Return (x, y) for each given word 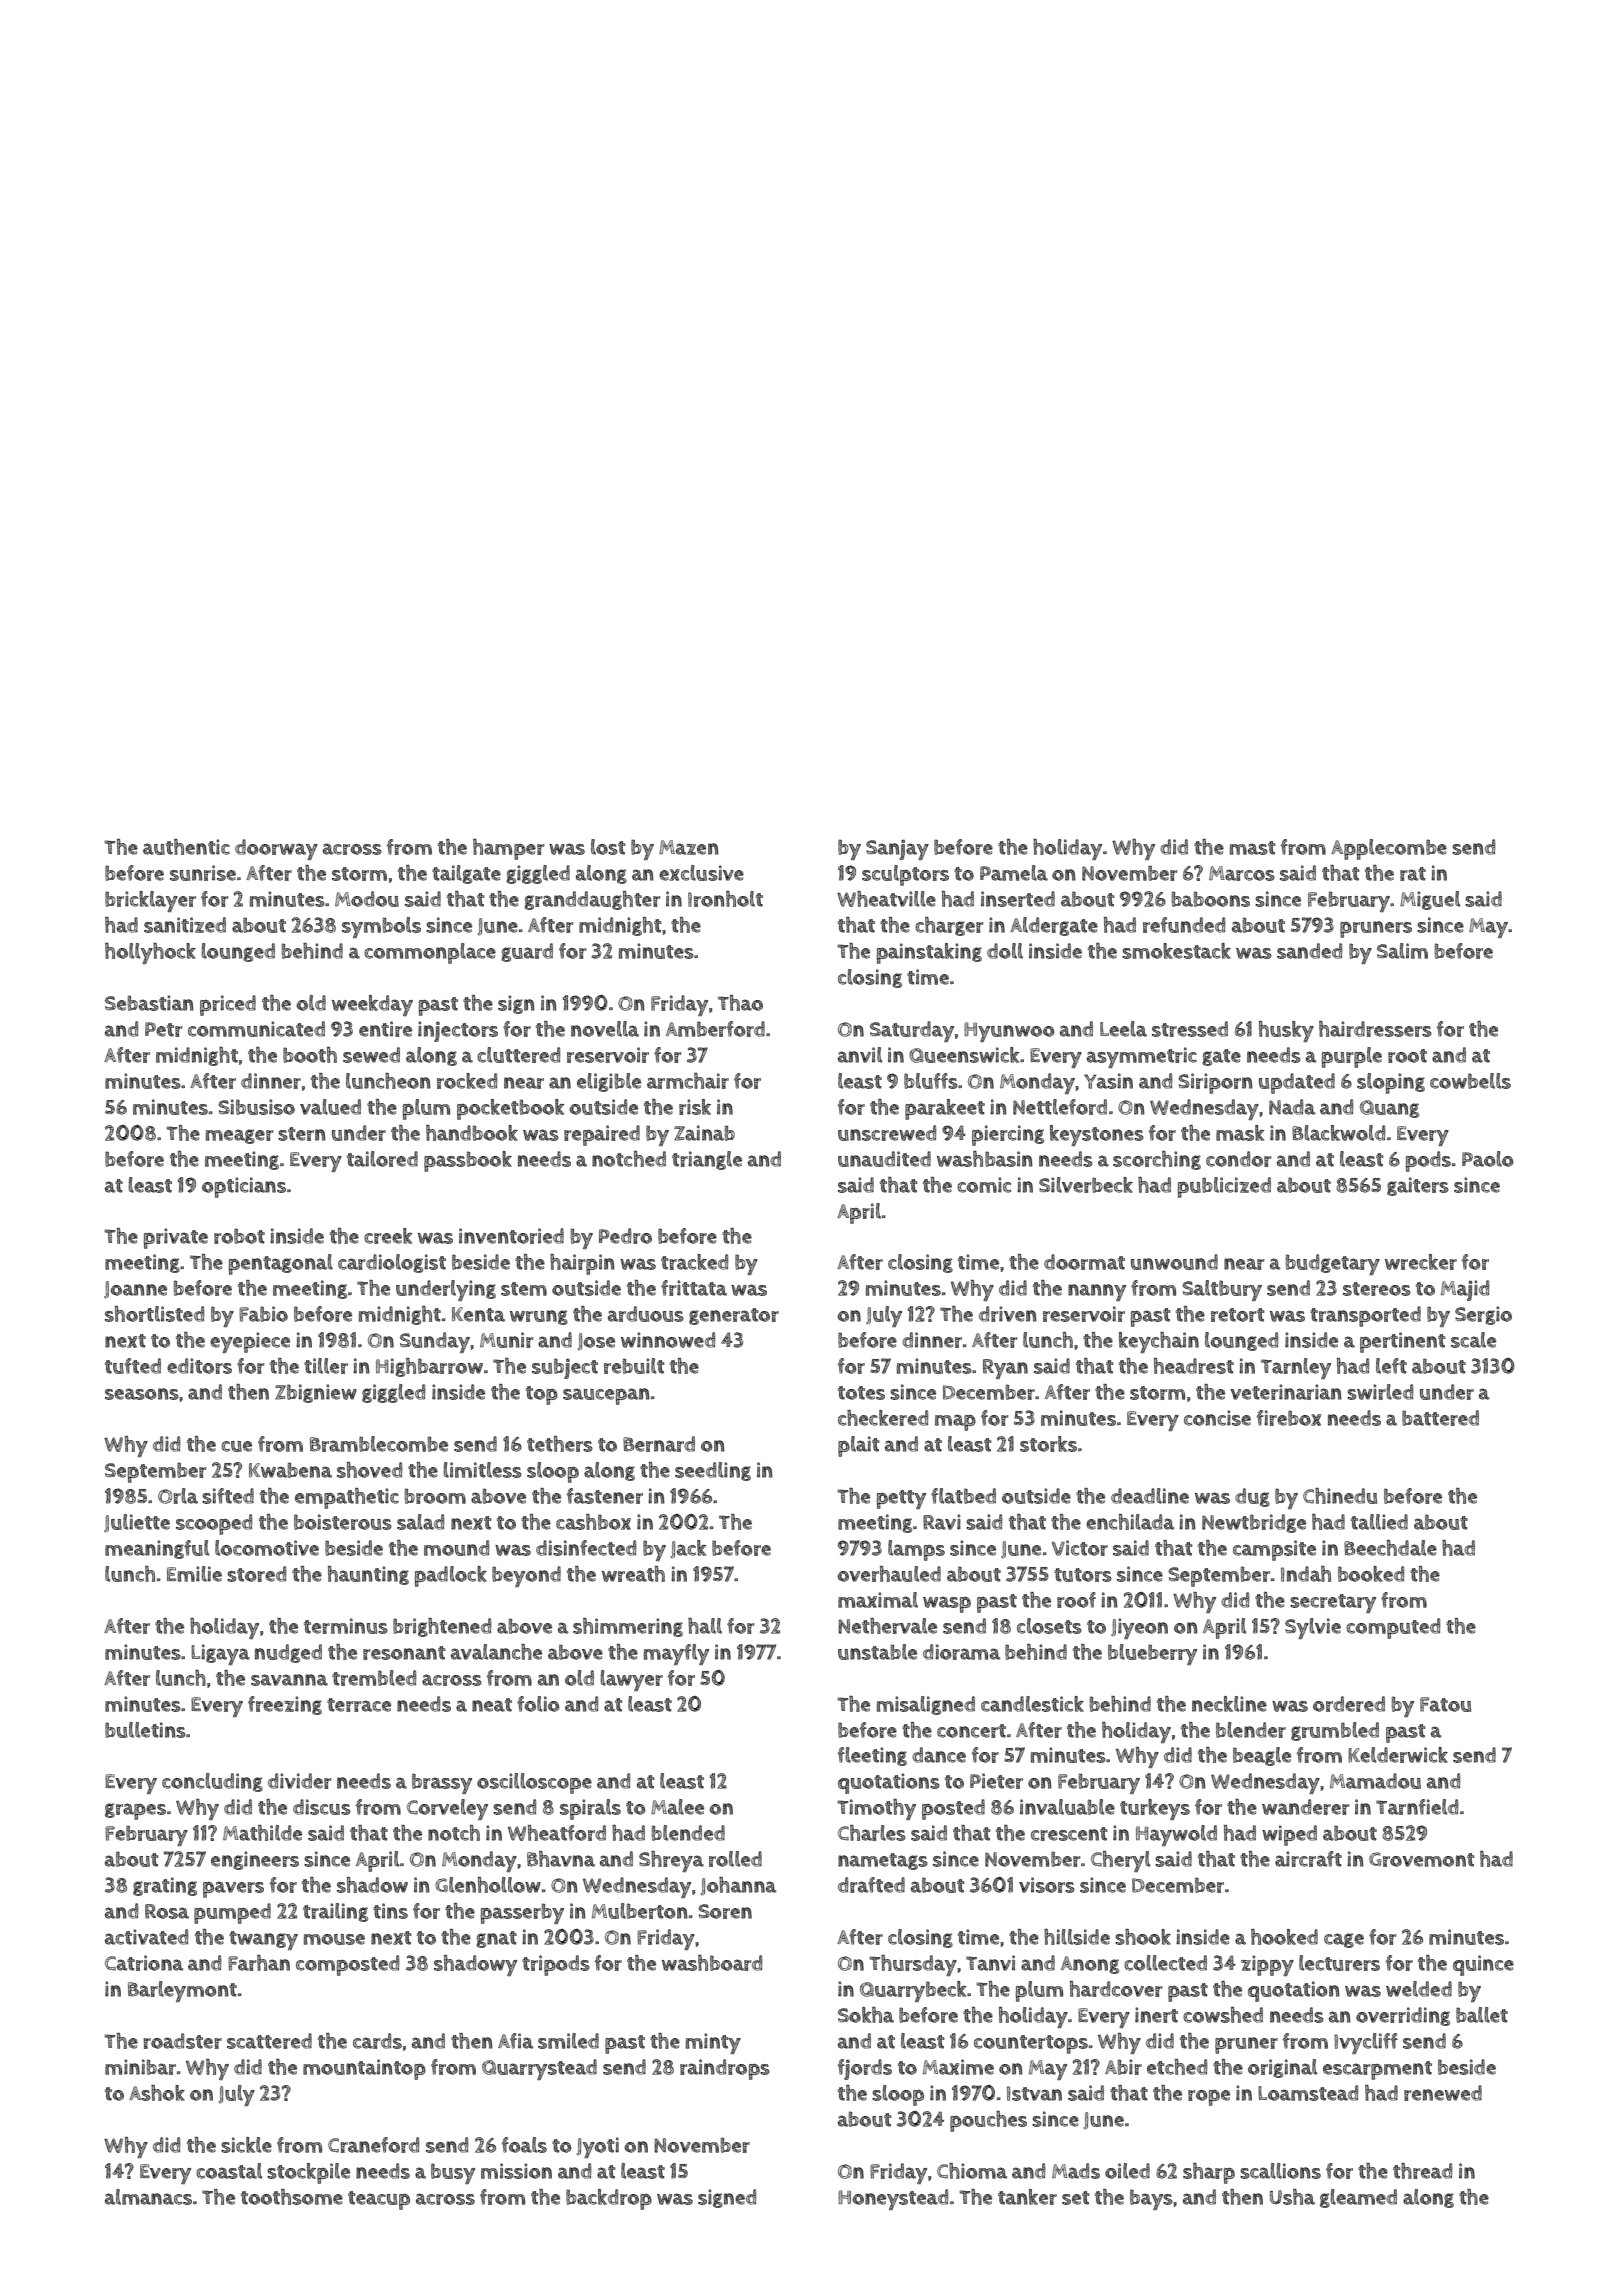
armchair (688, 1081)
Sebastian (149, 1003)
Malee (677, 1807)
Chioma (972, 2171)
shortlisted (154, 1314)
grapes (135, 1811)
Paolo (1487, 1159)
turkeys (1155, 1809)
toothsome (292, 2197)
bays (1151, 2199)
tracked (694, 1262)
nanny (1097, 1292)
